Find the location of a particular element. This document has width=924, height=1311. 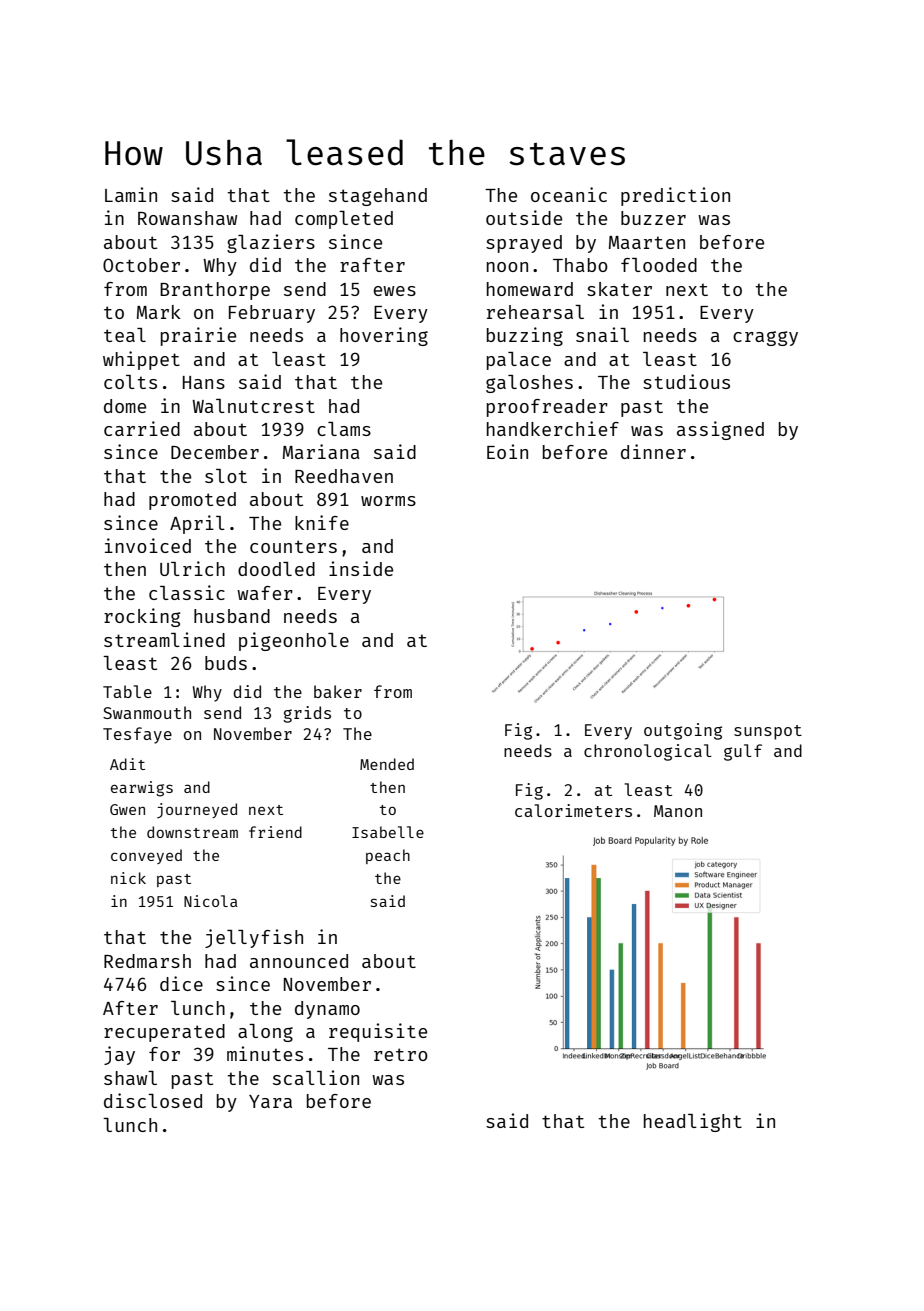

Gwen is located at coordinates (127, 809).
